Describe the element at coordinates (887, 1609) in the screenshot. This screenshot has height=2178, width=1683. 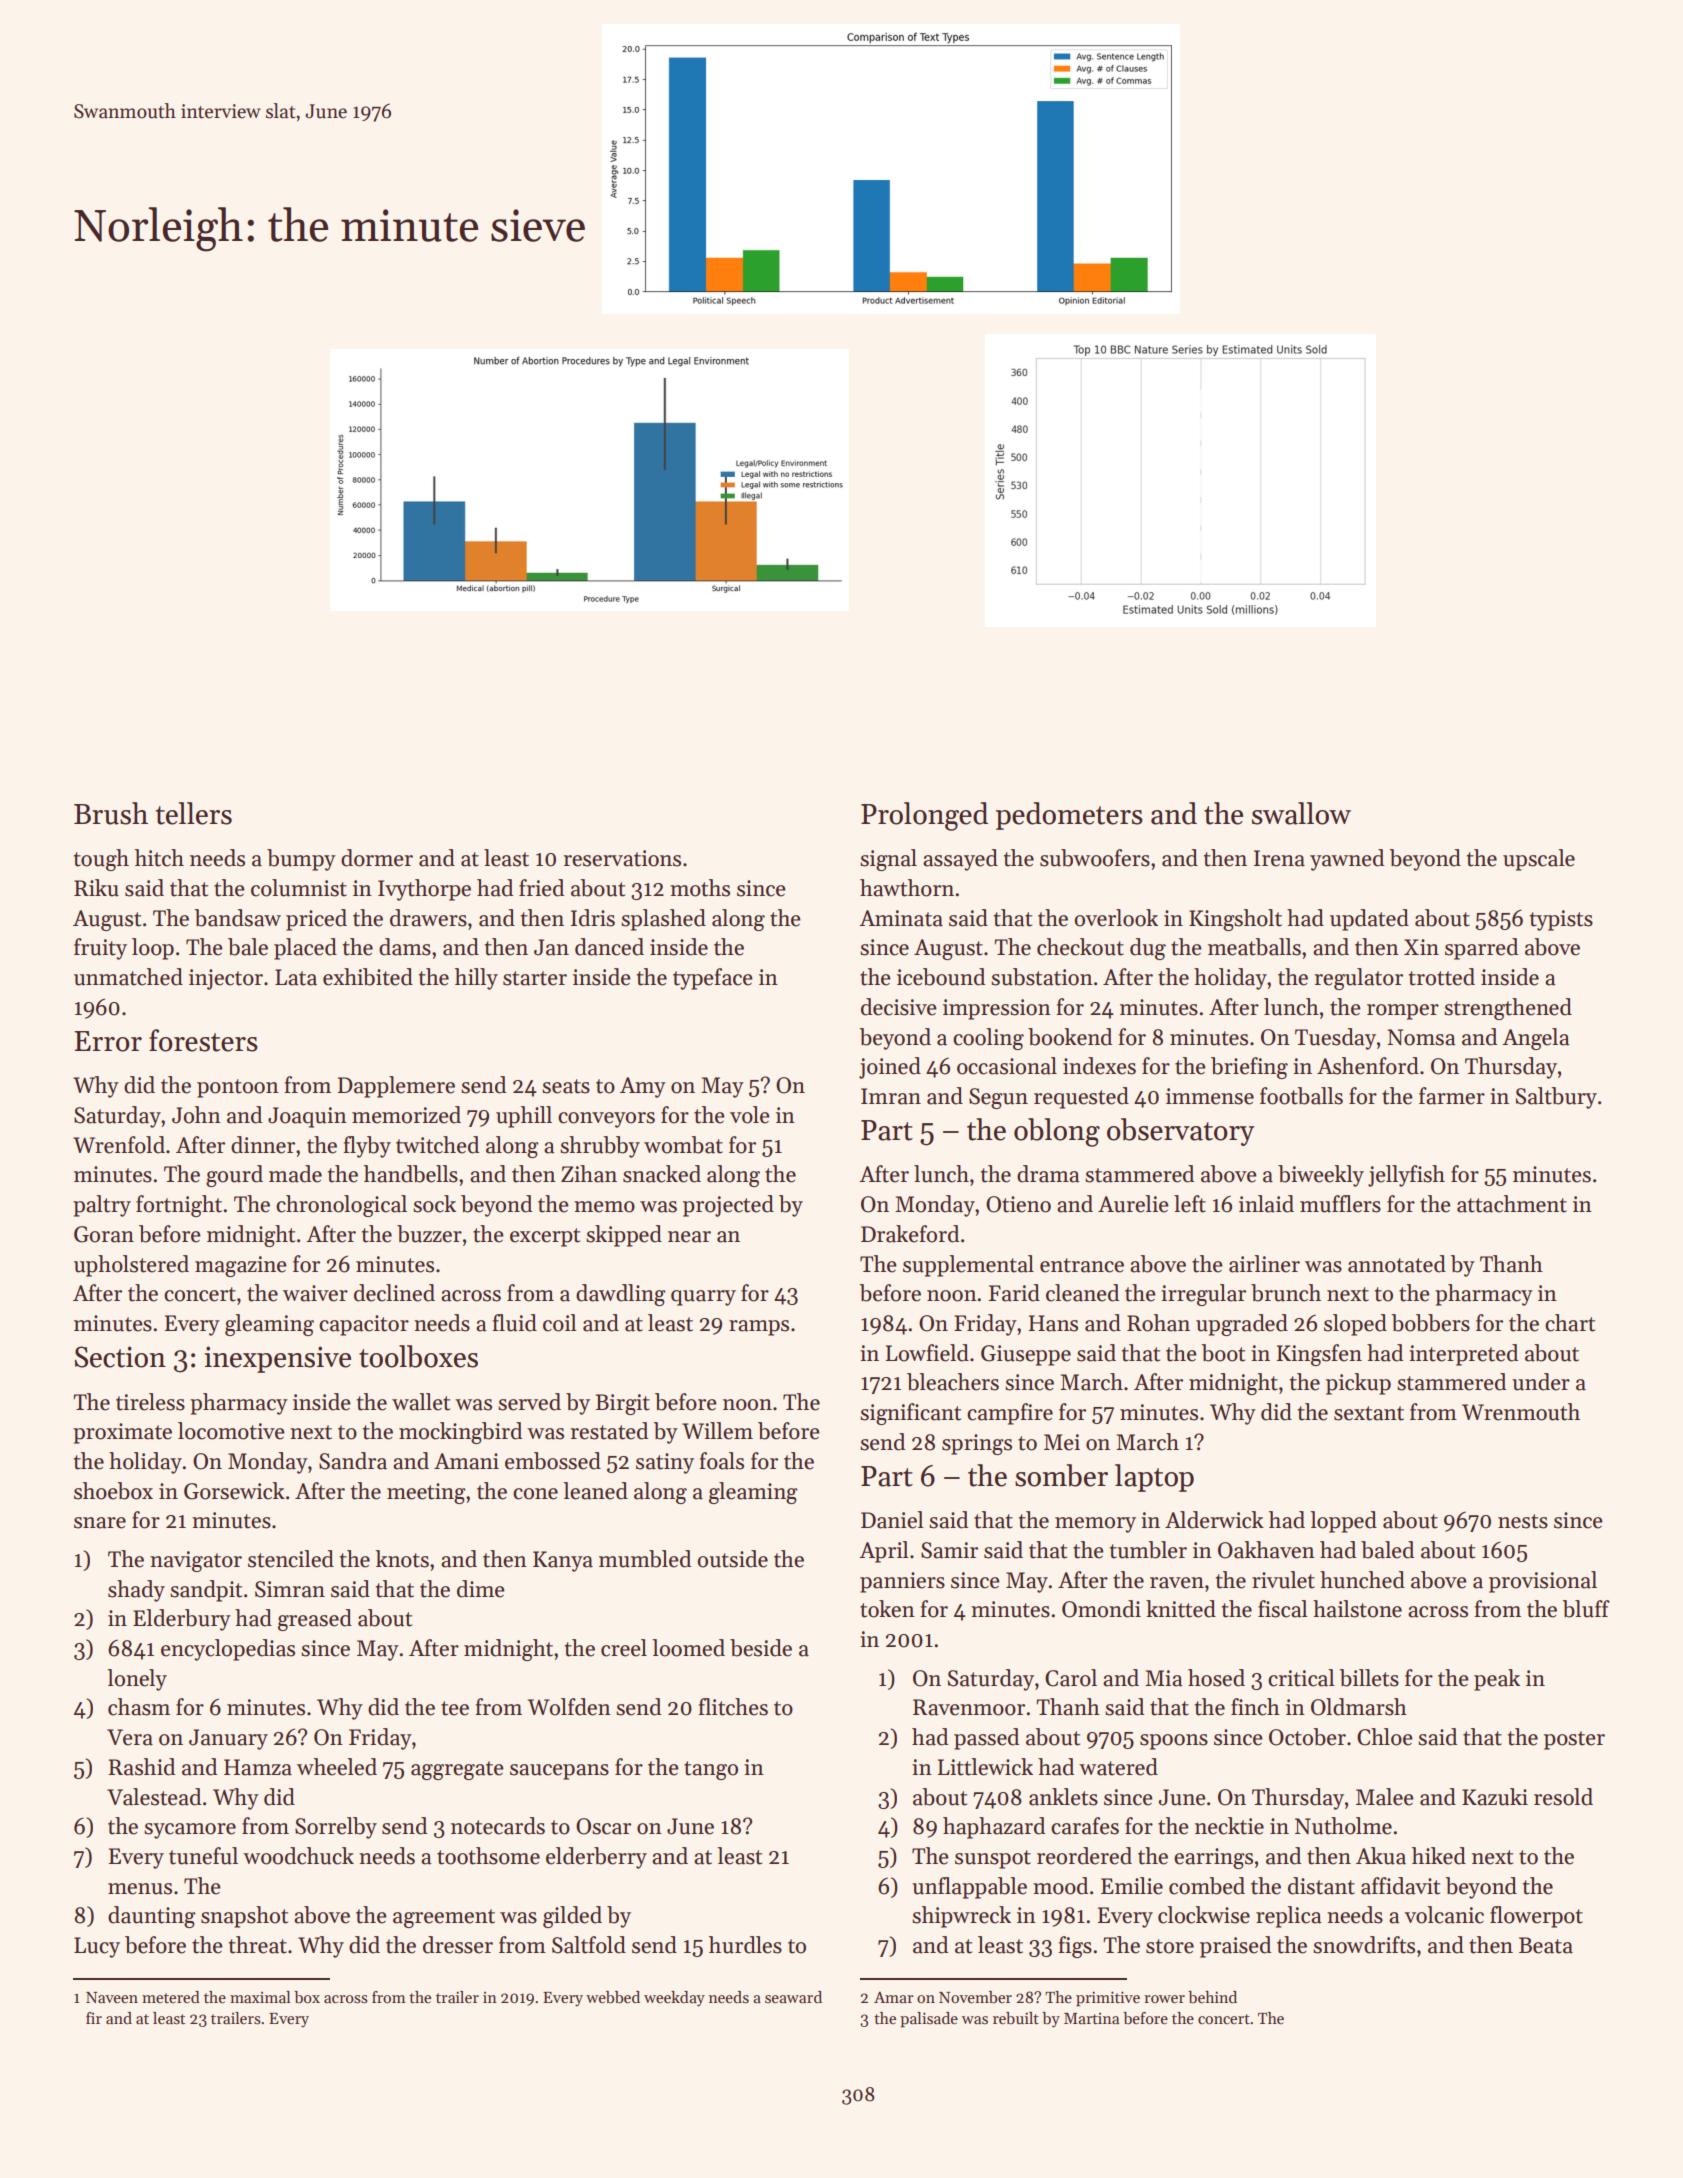
I see `token` at that location.
